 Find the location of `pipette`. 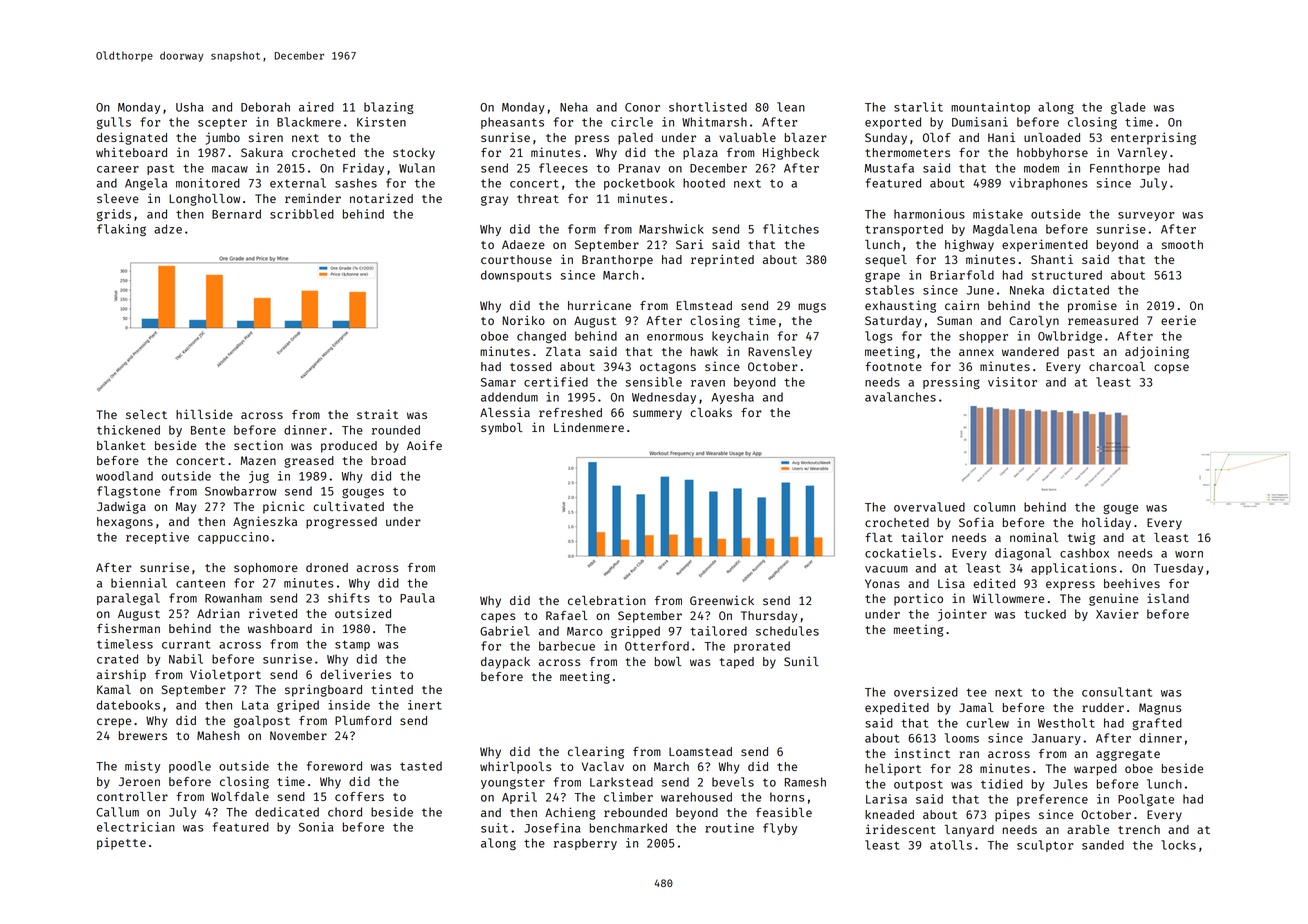

pipette is located at coordinates (121, 843).
